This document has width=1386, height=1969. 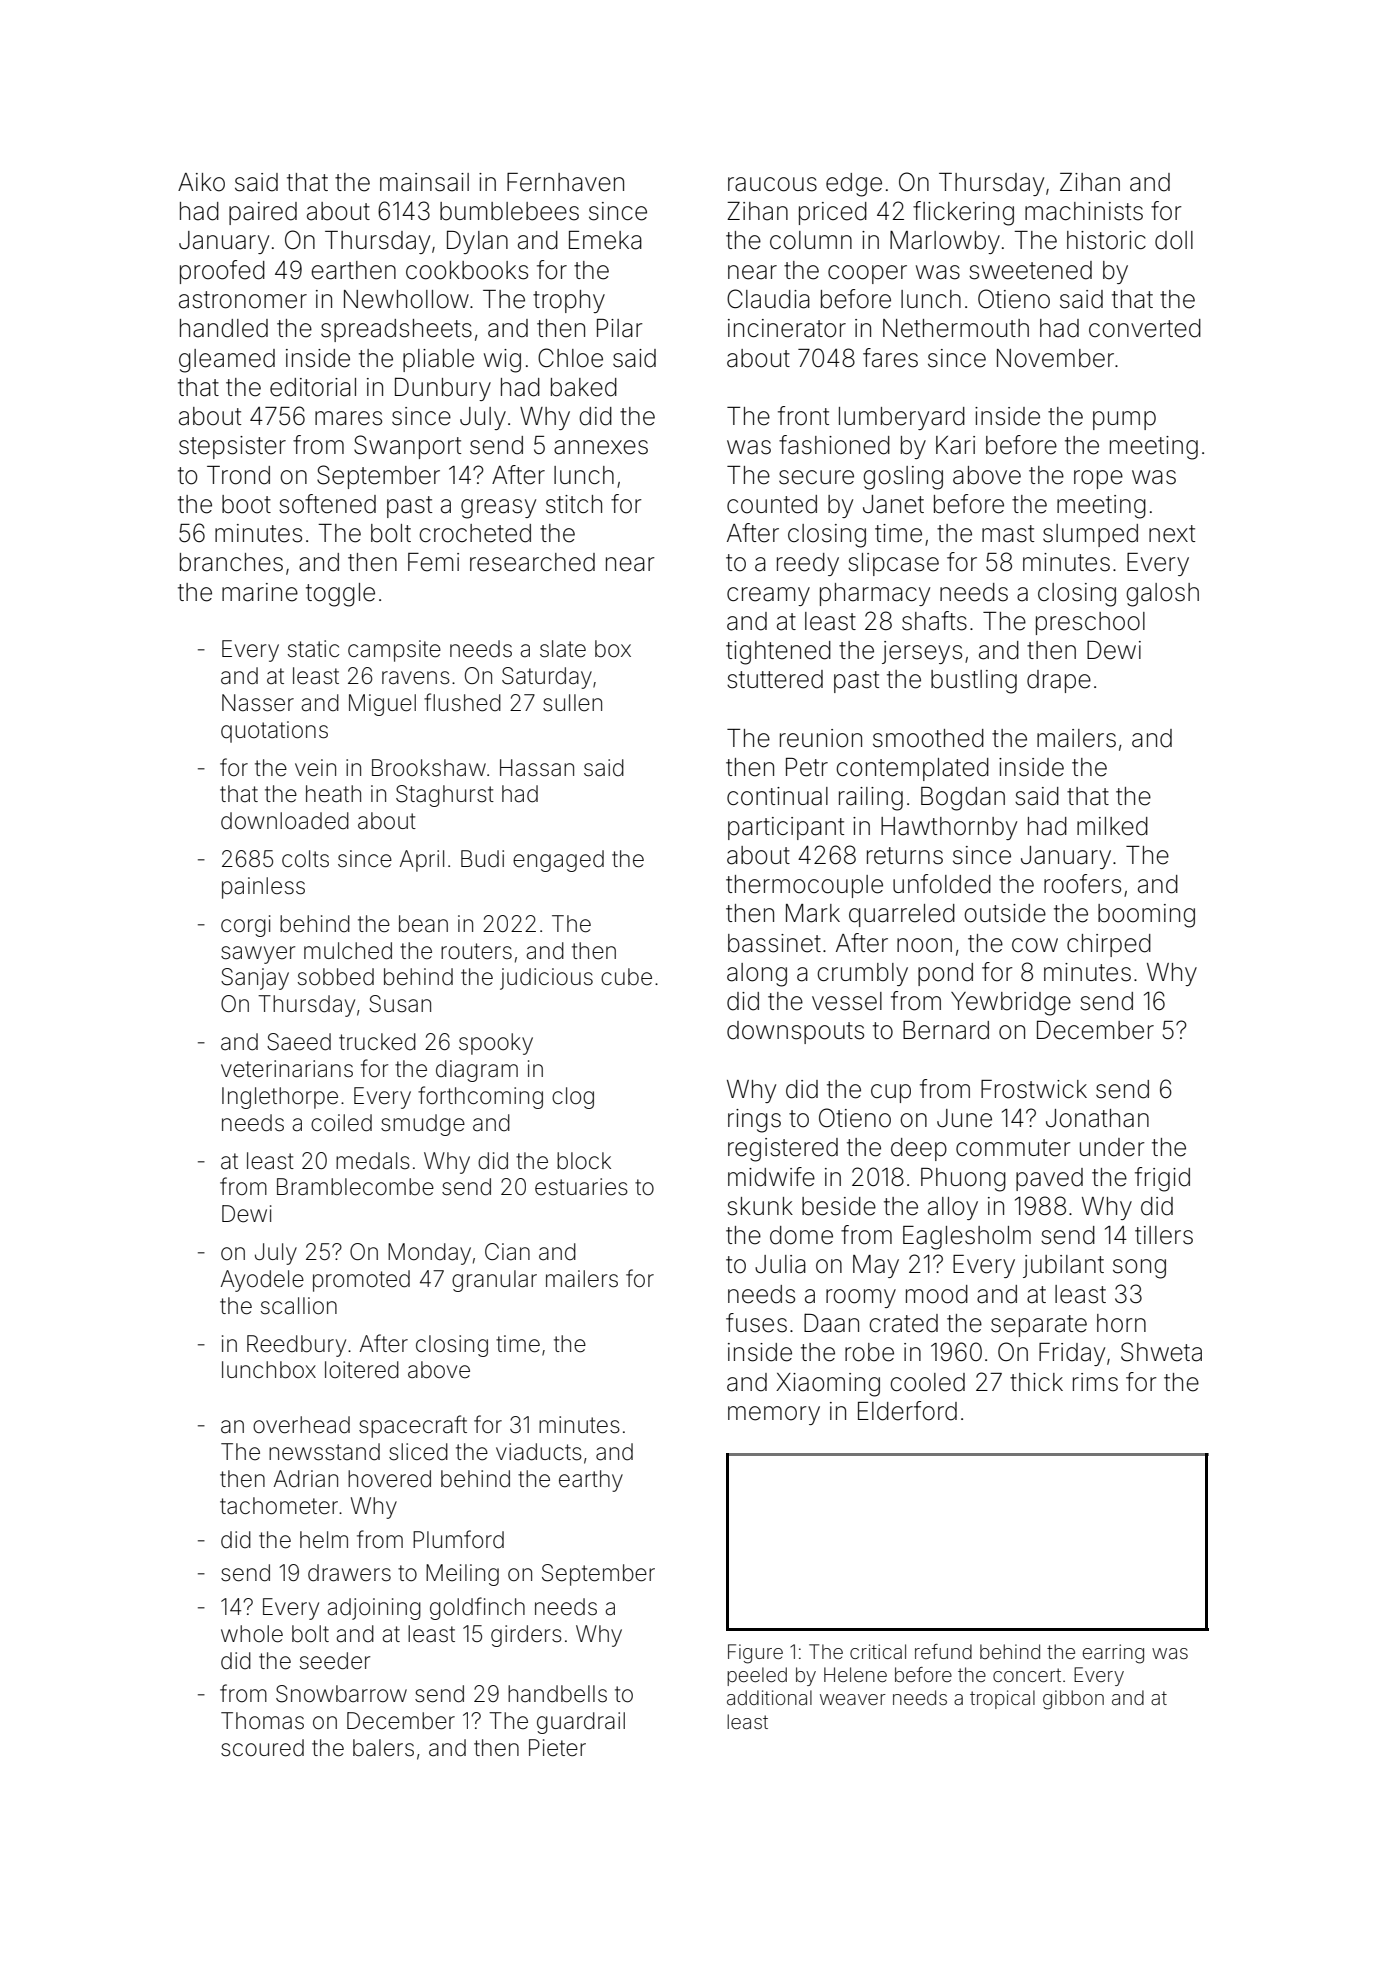 What do you see at coordinates (301, 1425) in the document?
I see `overhead` at bounding box center [301, 1425].
